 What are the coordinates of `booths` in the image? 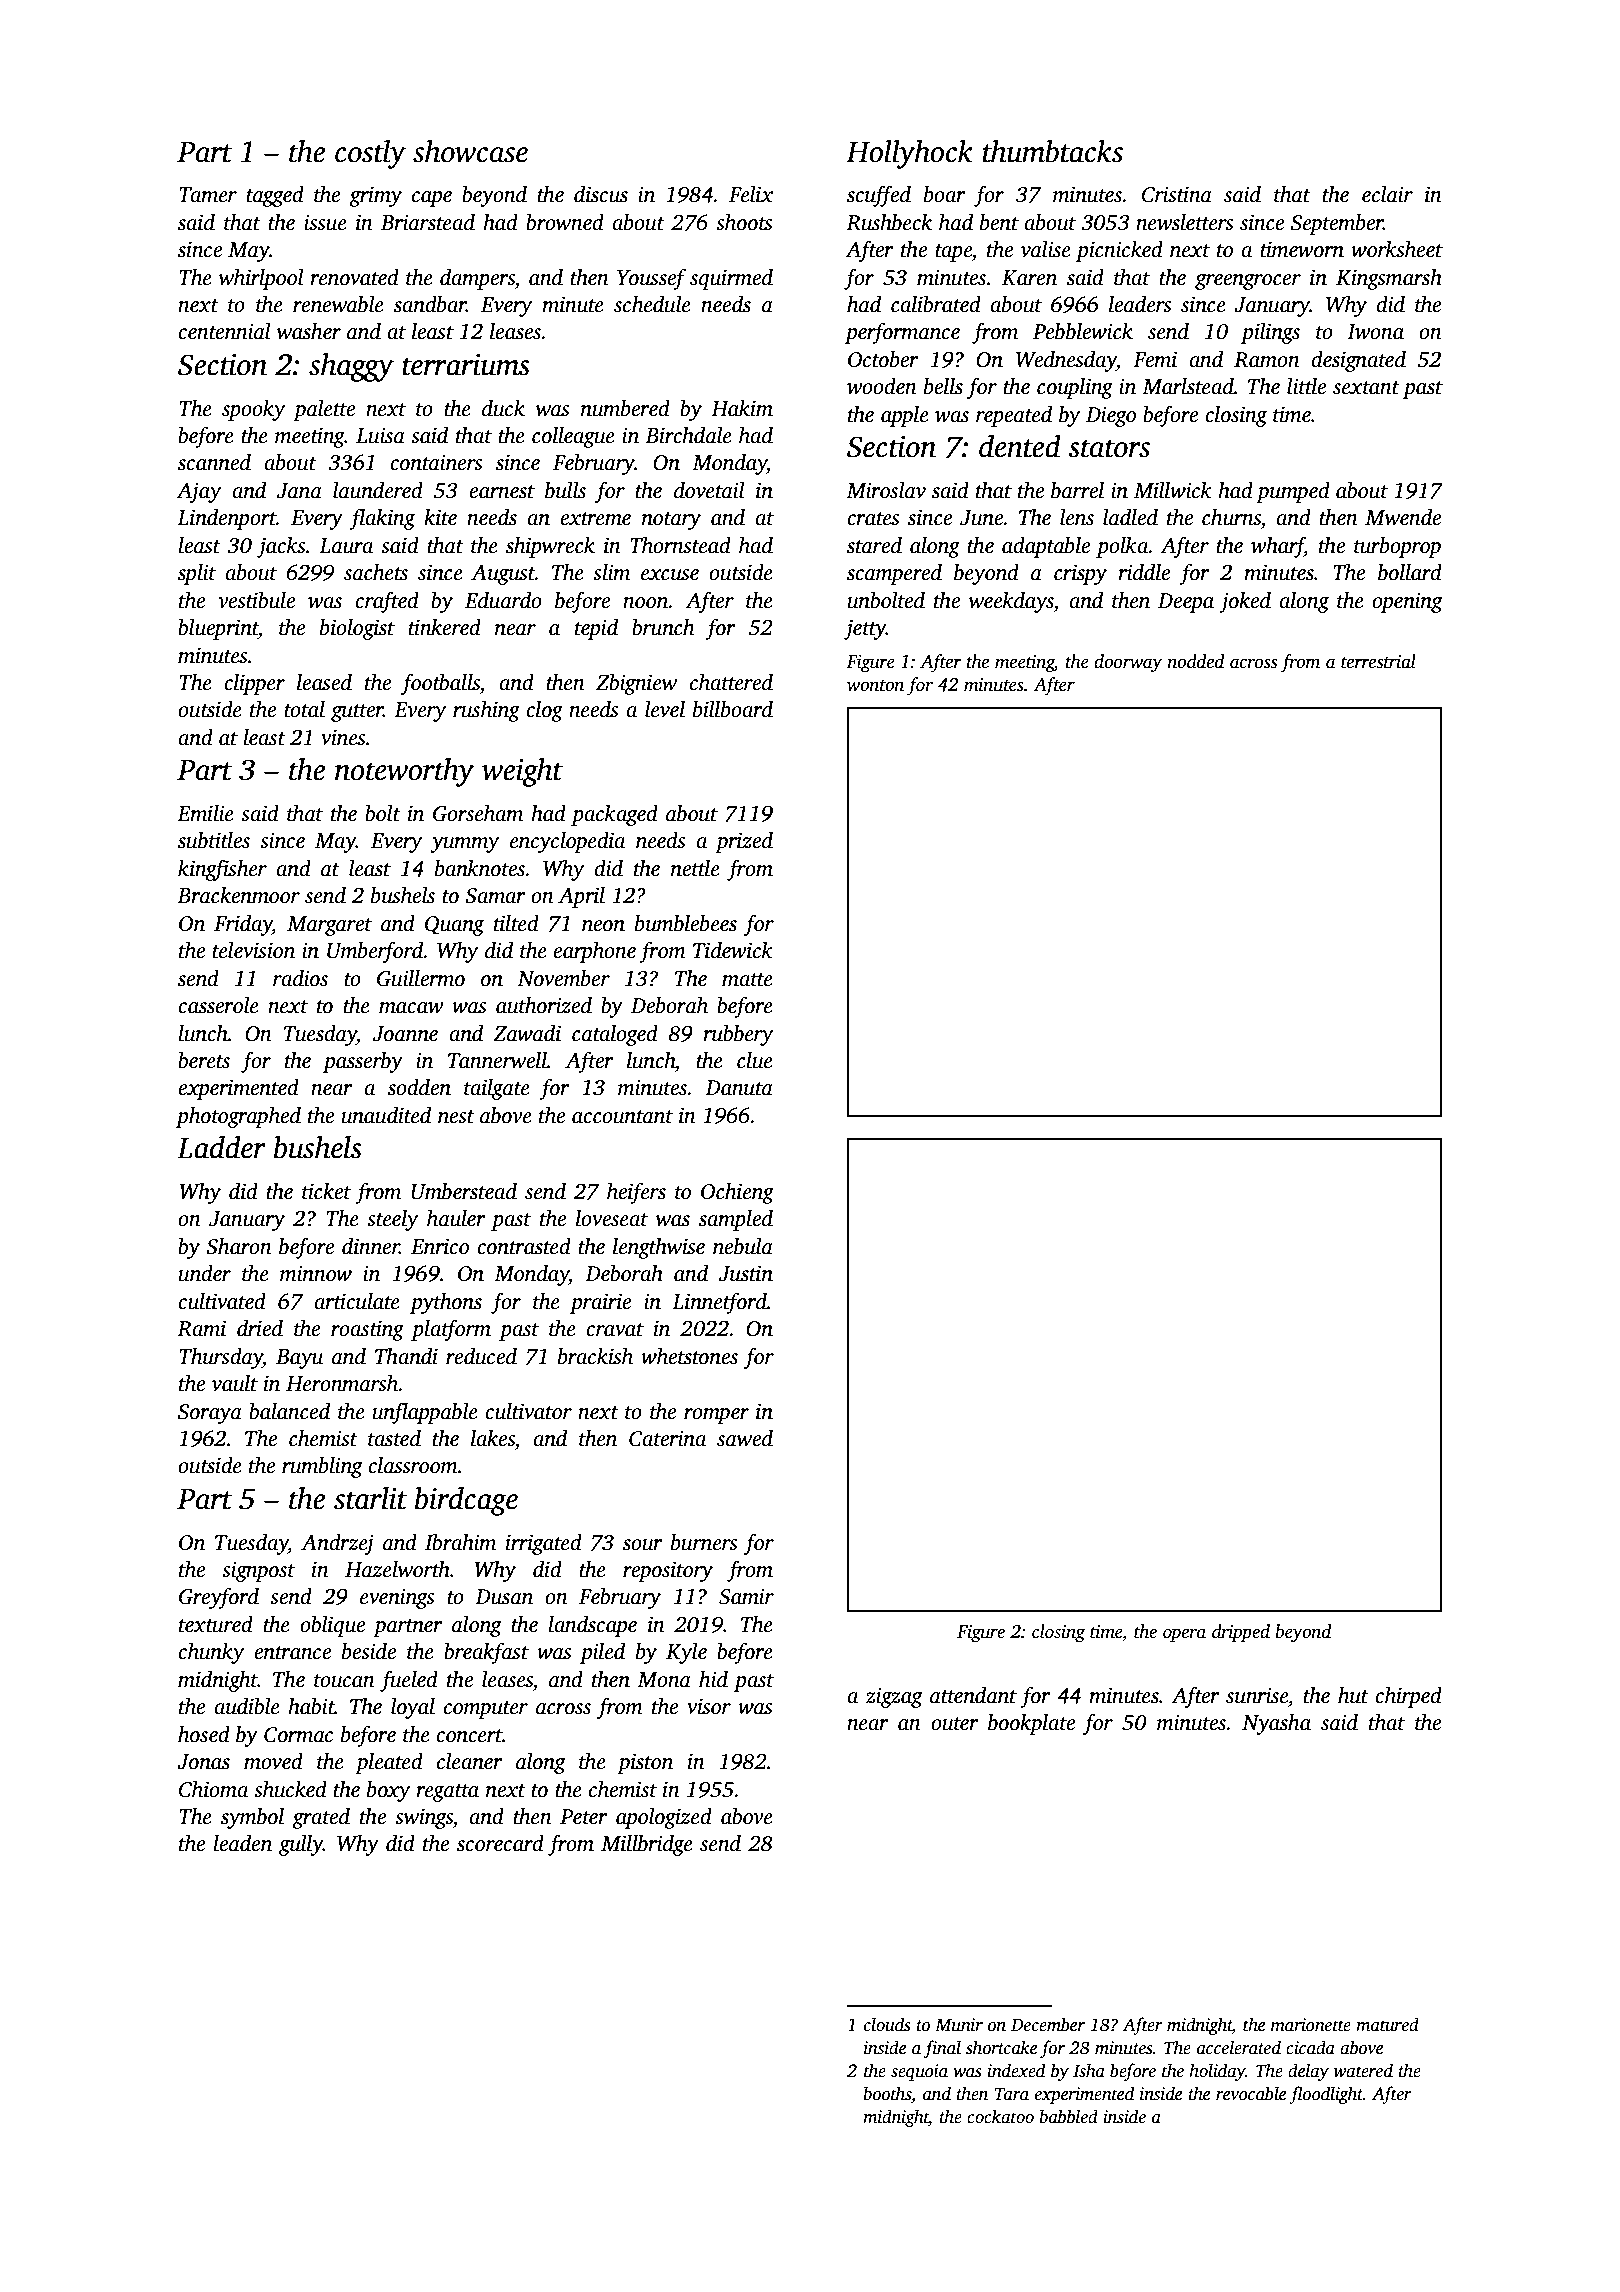 It's located at (887, 2093).
